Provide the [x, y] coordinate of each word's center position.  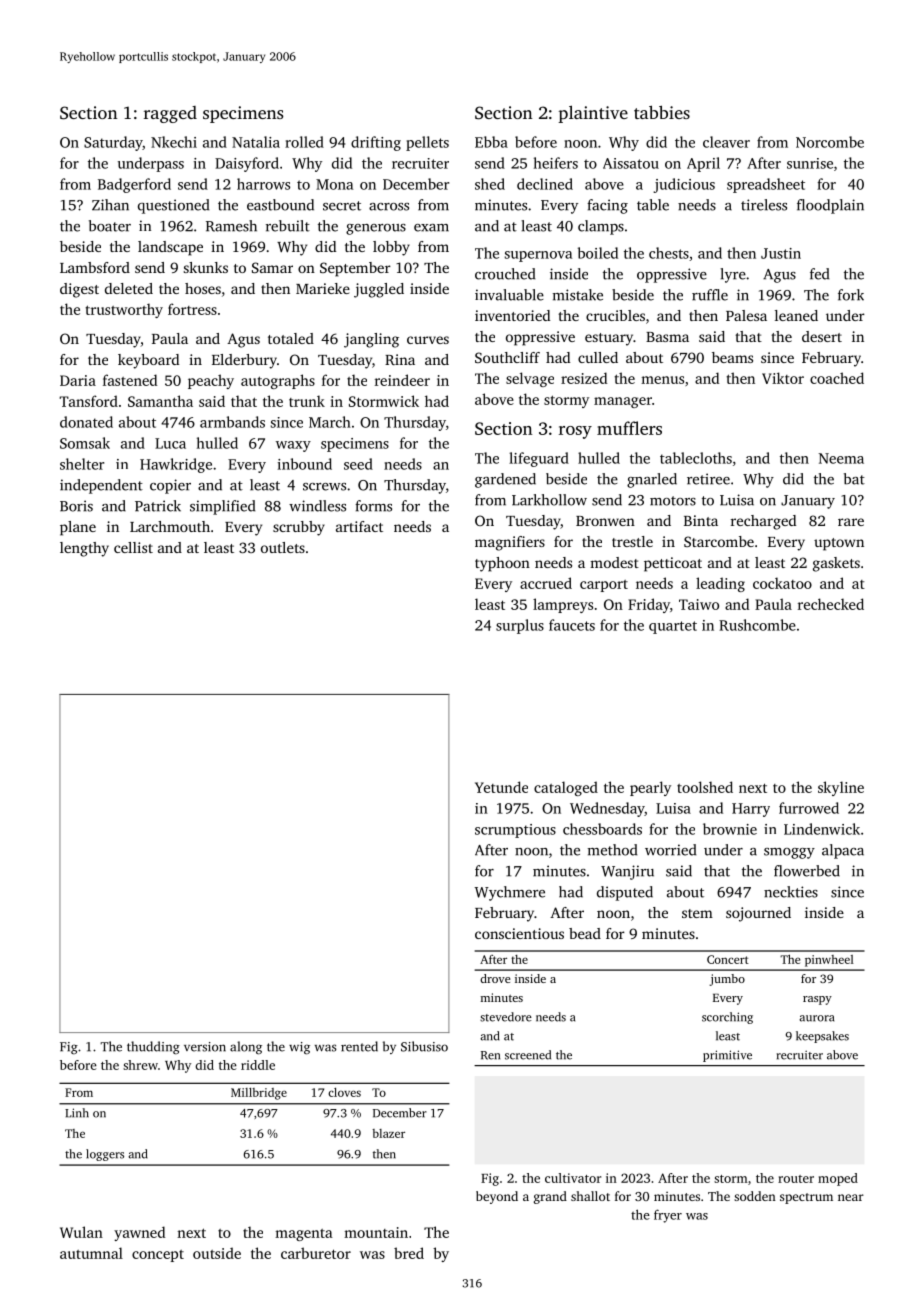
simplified [222, 507]
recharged [763, 522]
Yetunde [501, 787]
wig [299, 1048]
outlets [283, 547]
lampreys [563, 605]
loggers [105, 1155]
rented [359, 1046]
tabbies [662, 112]
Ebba [491, 142]
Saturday [113, 143]
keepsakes [822, 1037]
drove [495, 978]
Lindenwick [822, 829]
